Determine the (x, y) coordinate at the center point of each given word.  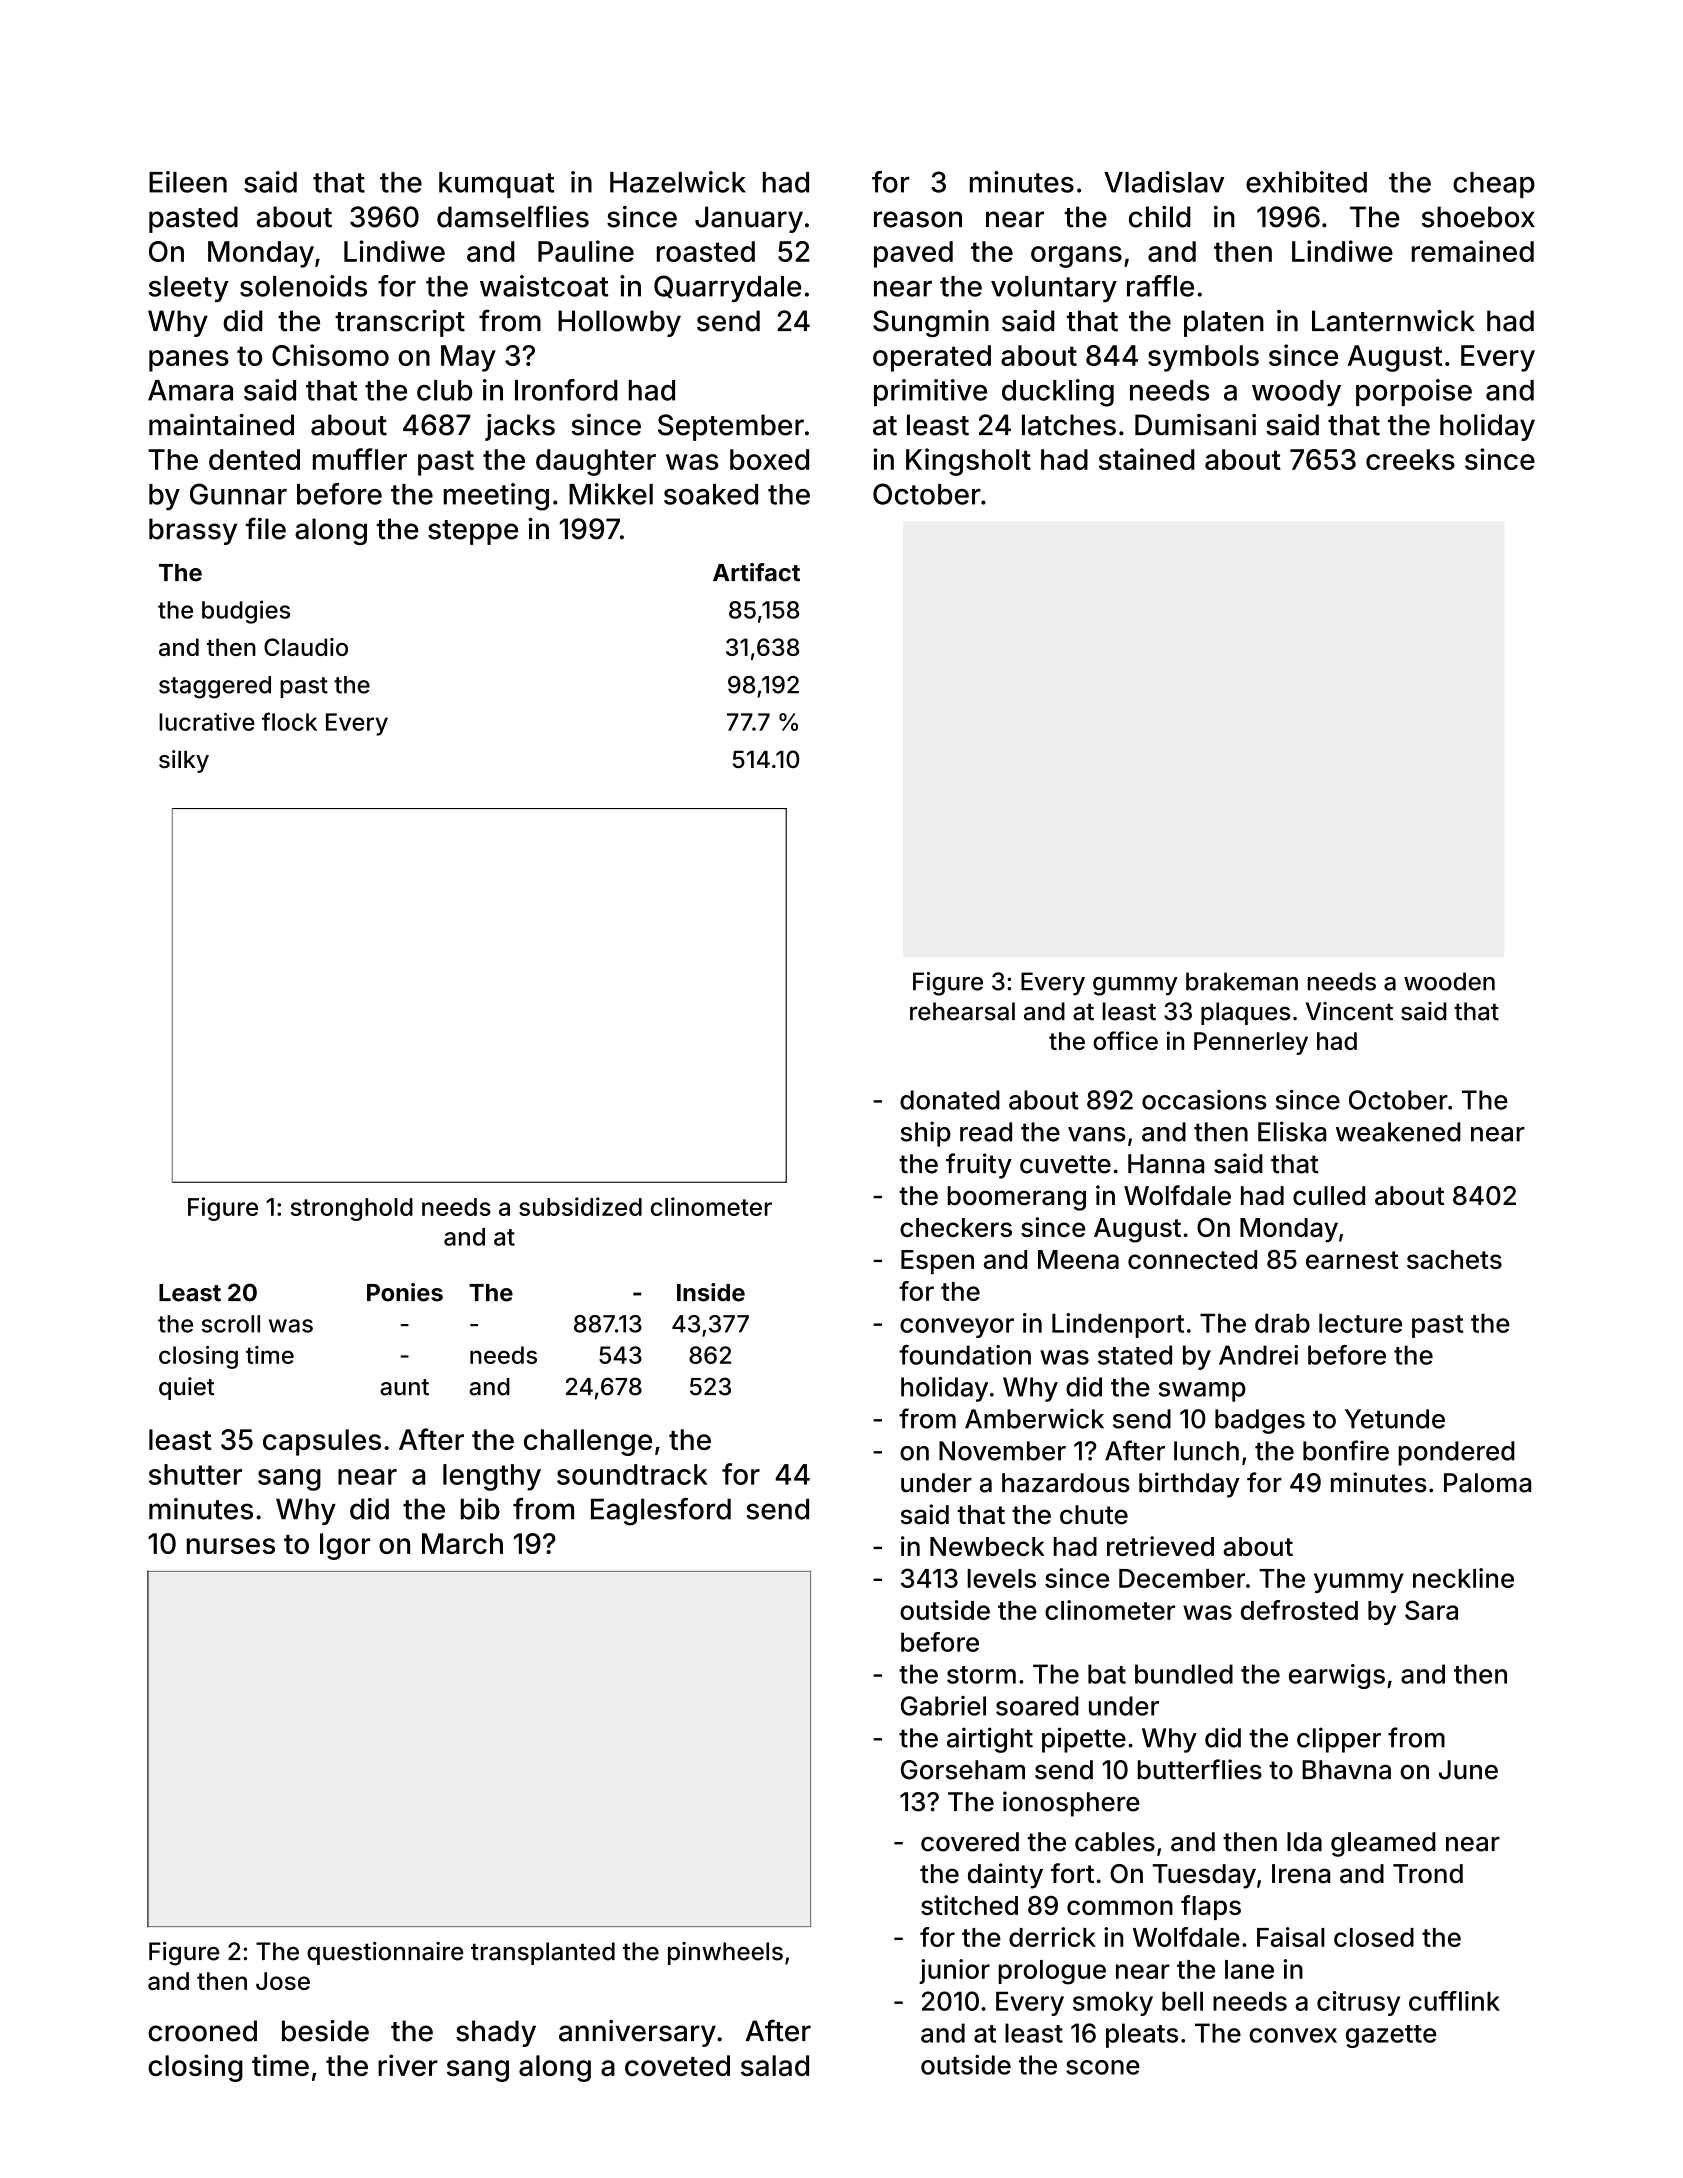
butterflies (1199, 1769)
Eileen (188, 182)
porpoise (1414, 392)
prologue (1052, 1972)
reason (918, 219)
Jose (283, 1981)
